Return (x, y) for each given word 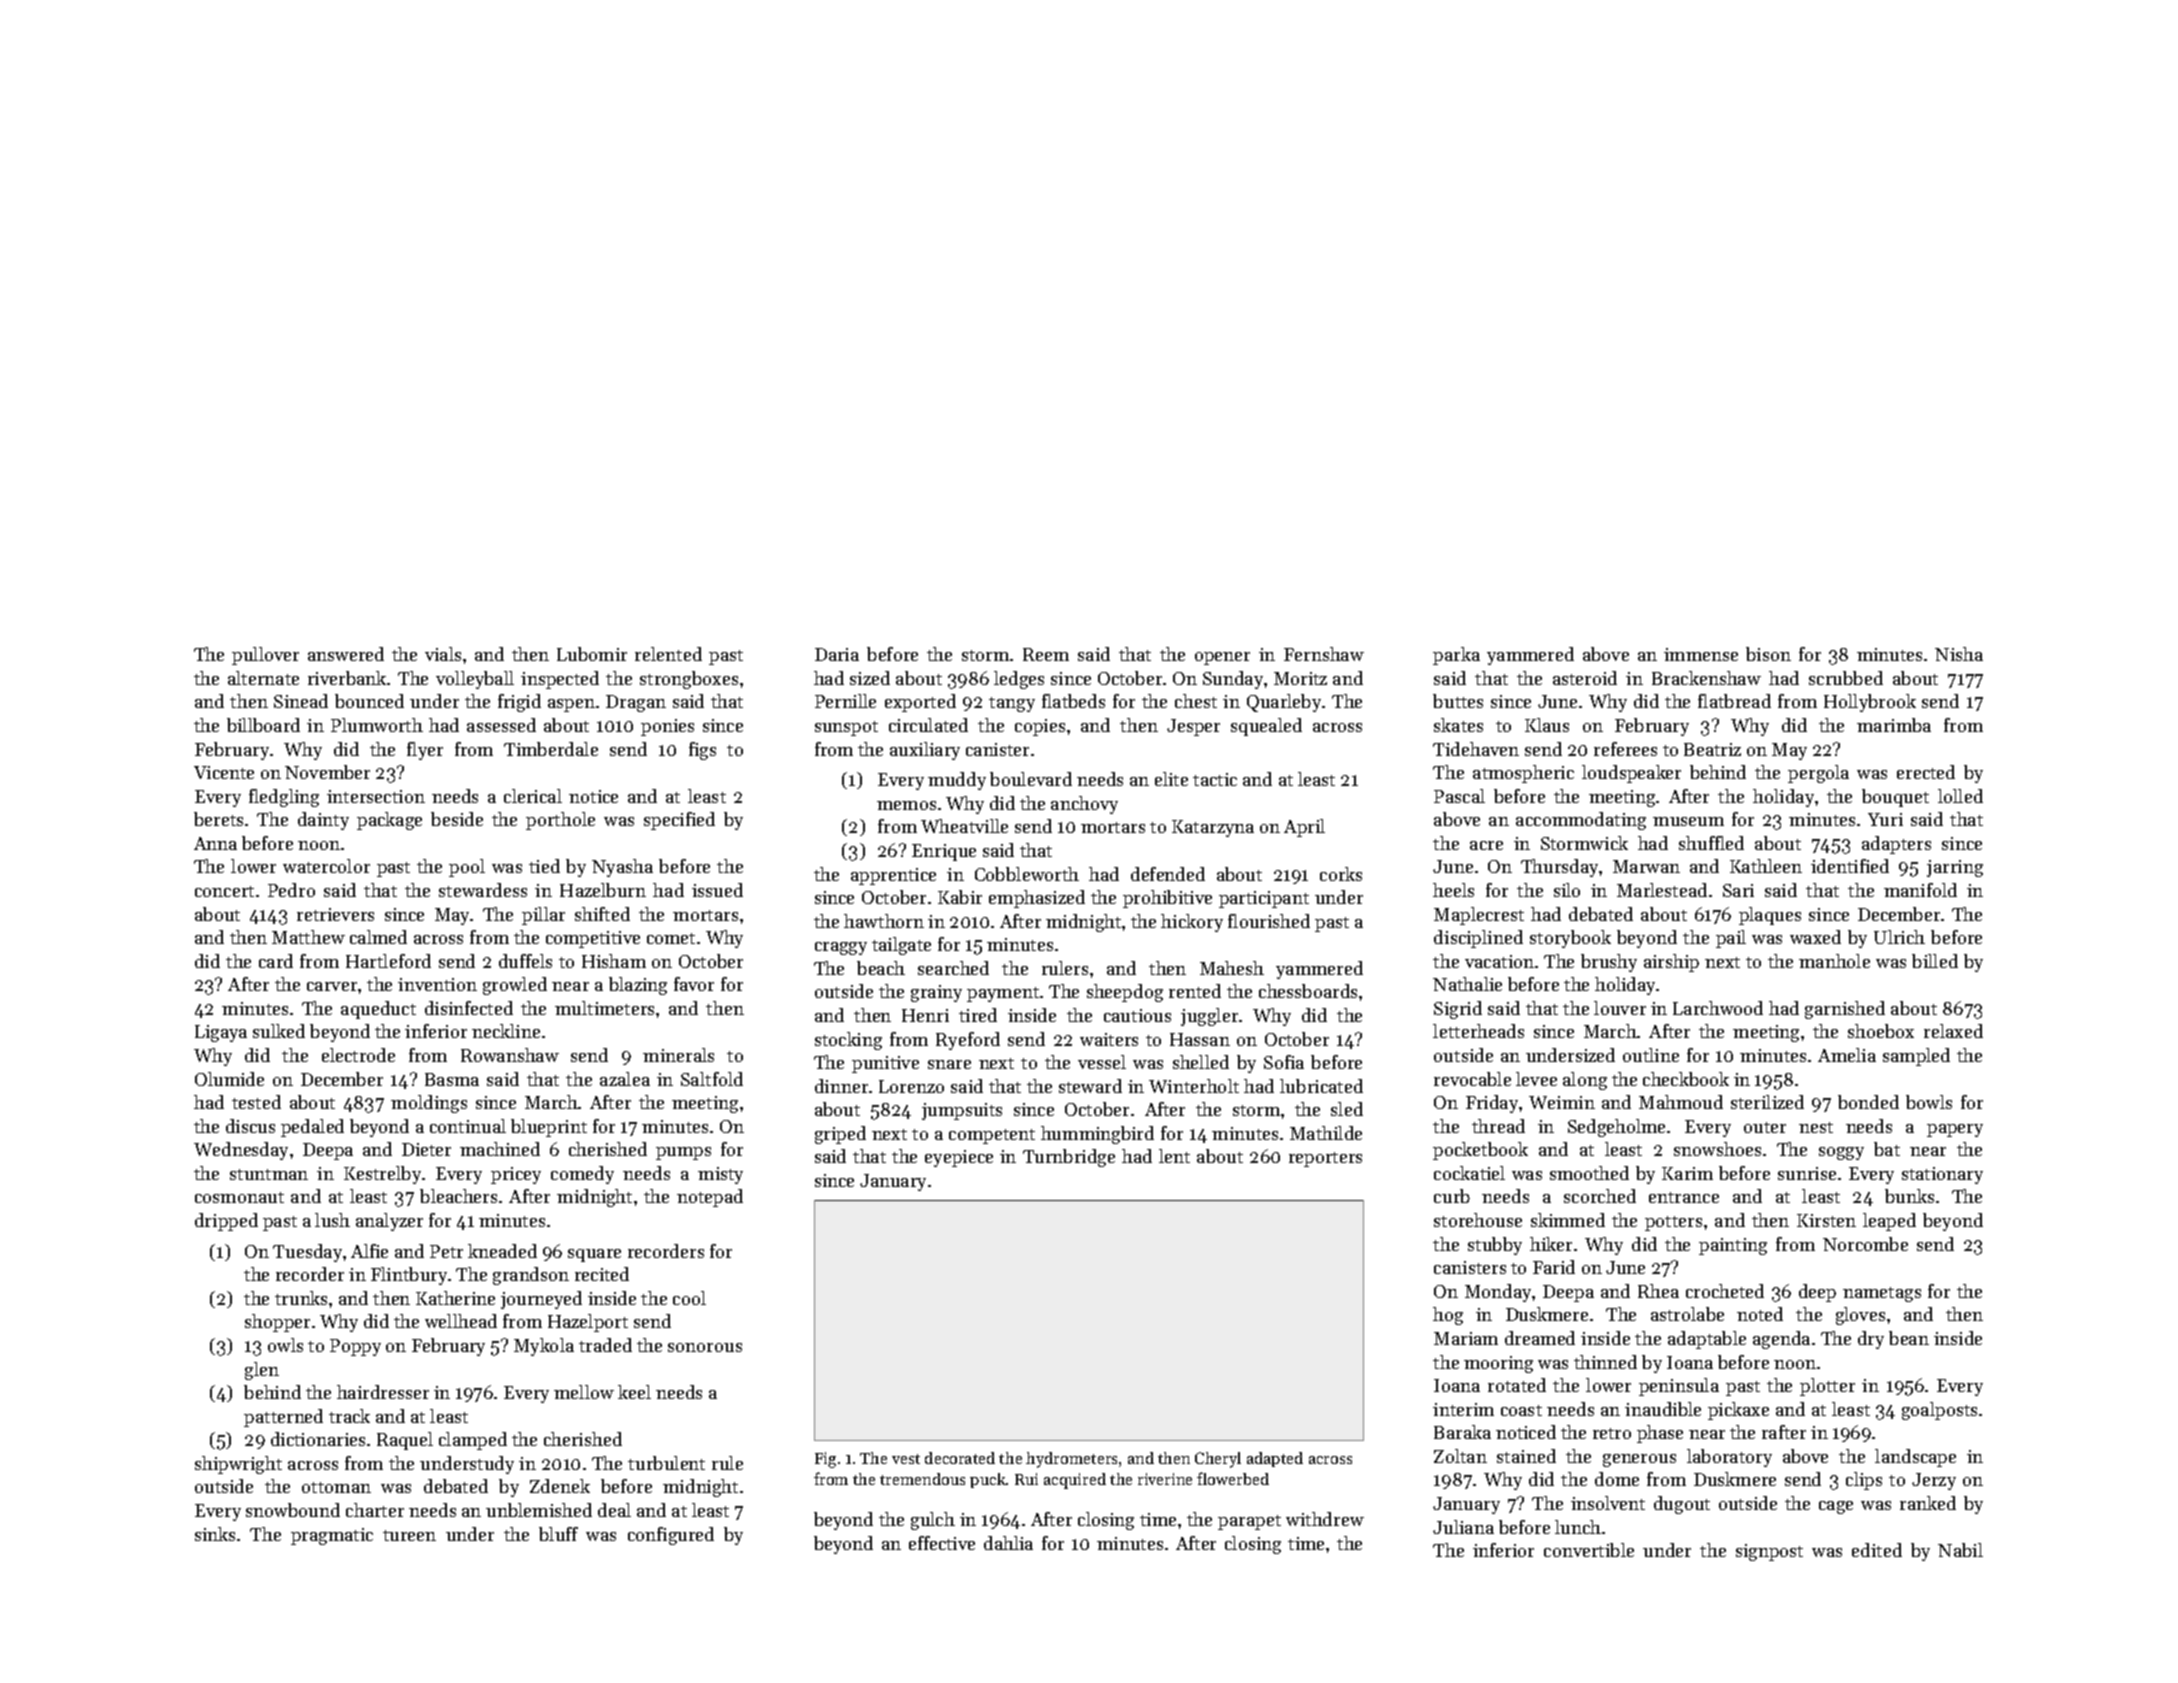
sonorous (705, 1347)
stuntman (269, 1174)
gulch (933, 1521)
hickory (1192, 923)
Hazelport (588, 1323)
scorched (1600, 1196)
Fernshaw (1324, 654)
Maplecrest (1479, 916)
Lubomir (592, 654)
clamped (473, 1441)
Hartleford (388, 961)
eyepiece (959, 1158)
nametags (1882, 1294)
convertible (1589, 1550)
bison (1768, 654)
